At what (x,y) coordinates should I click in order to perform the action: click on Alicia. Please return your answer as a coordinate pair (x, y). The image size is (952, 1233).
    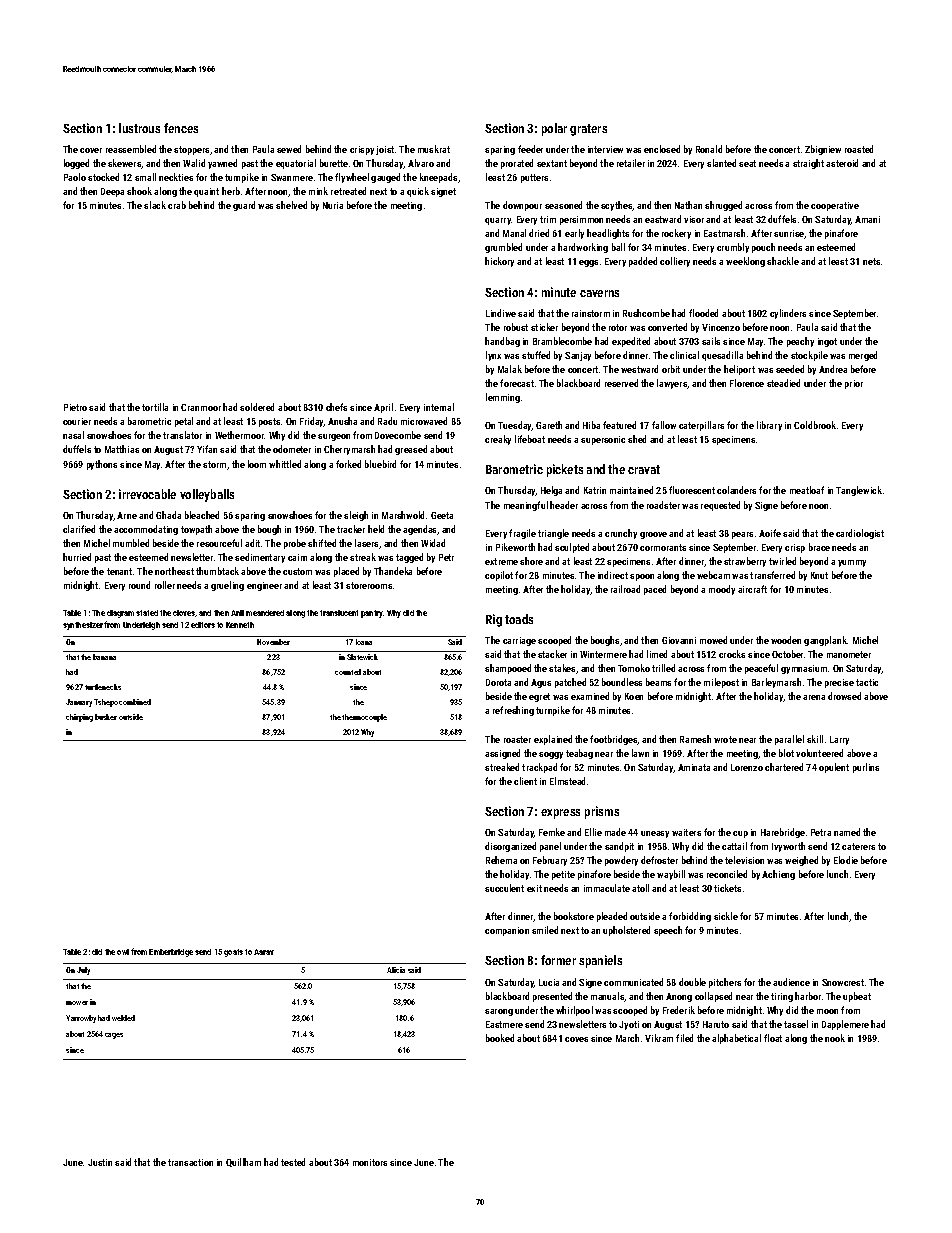
    Looking at the image, I should click on (396, 970).
